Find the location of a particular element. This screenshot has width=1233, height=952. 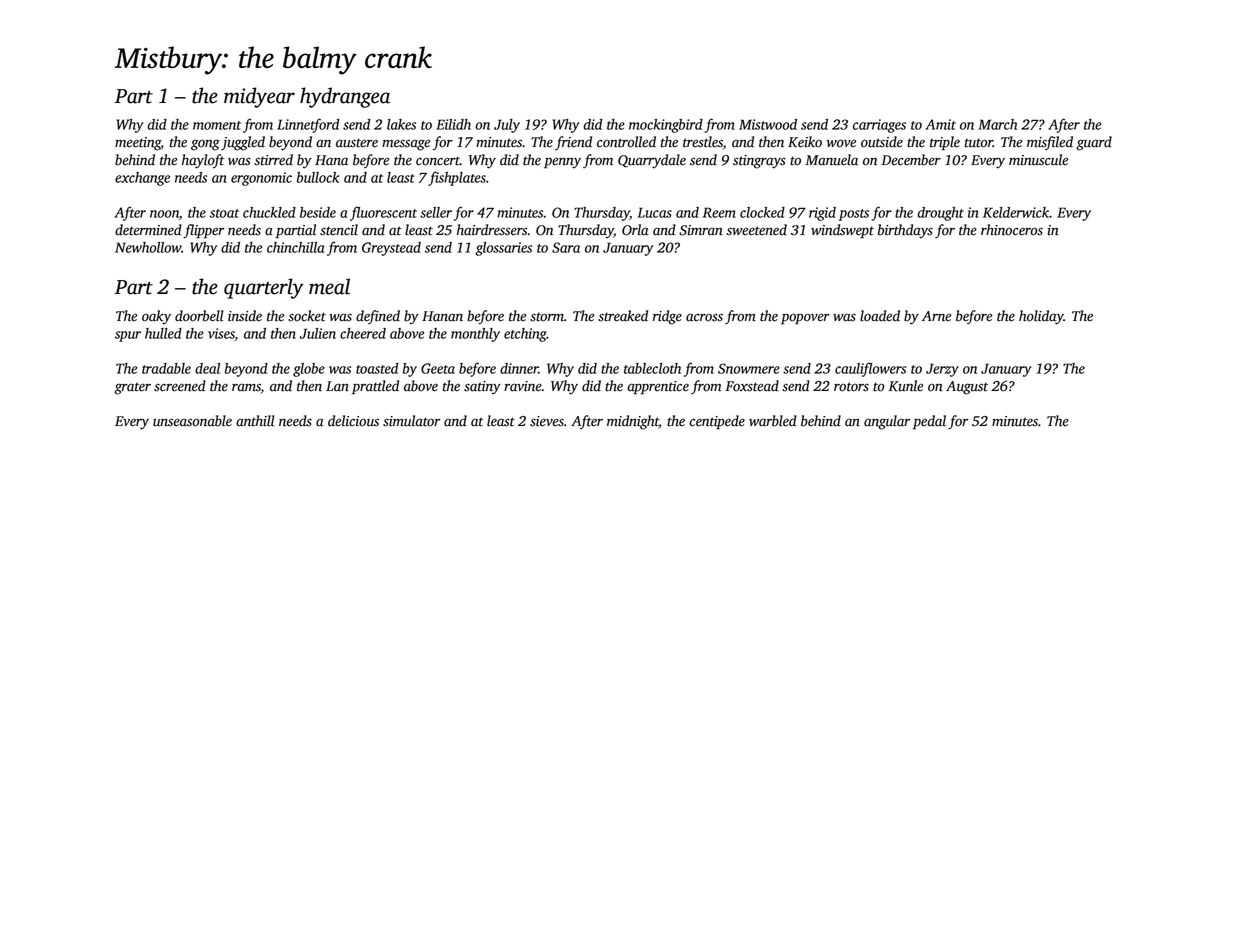

December is located at coordinates (911, 160).
